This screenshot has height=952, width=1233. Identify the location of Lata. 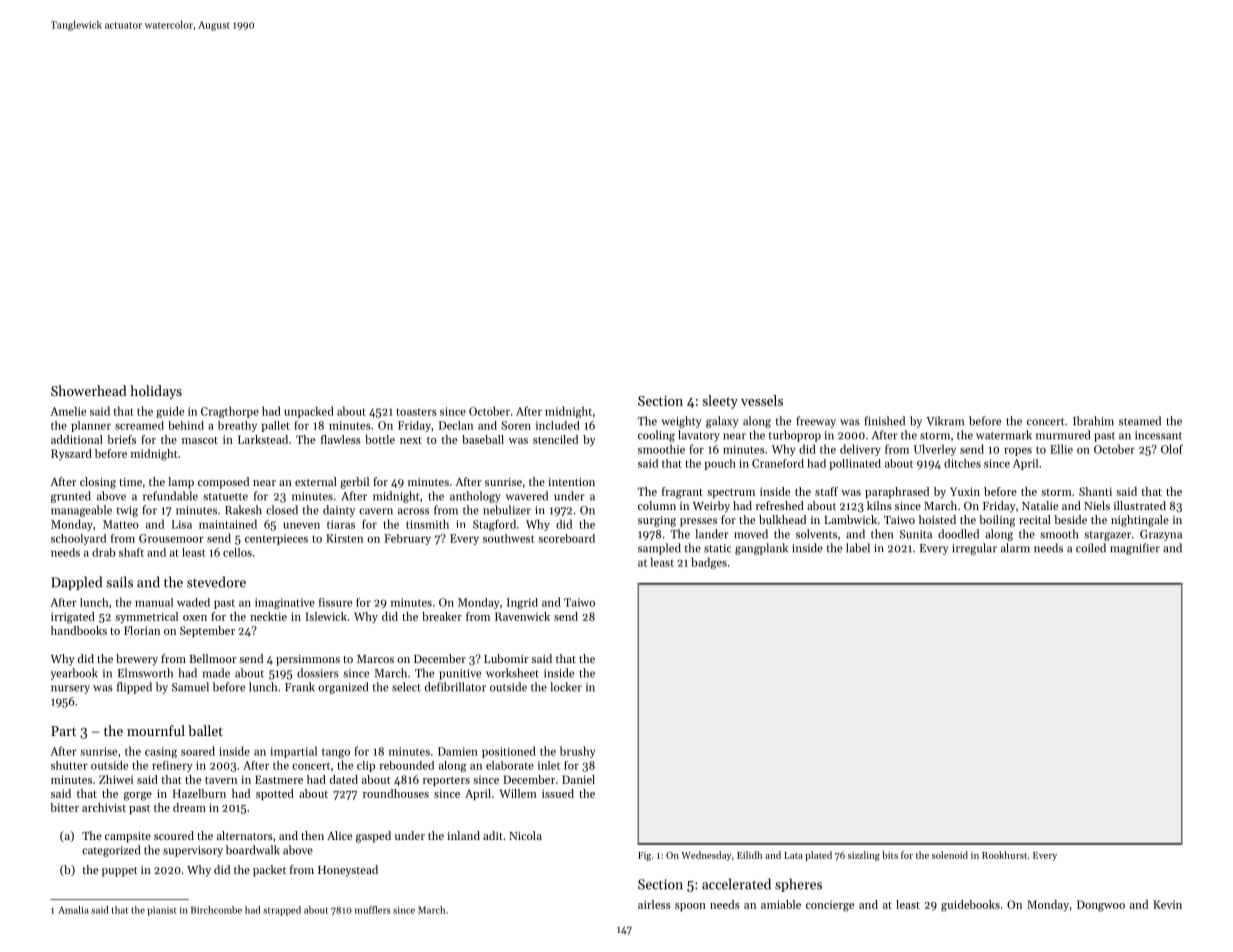
(793, 855).
